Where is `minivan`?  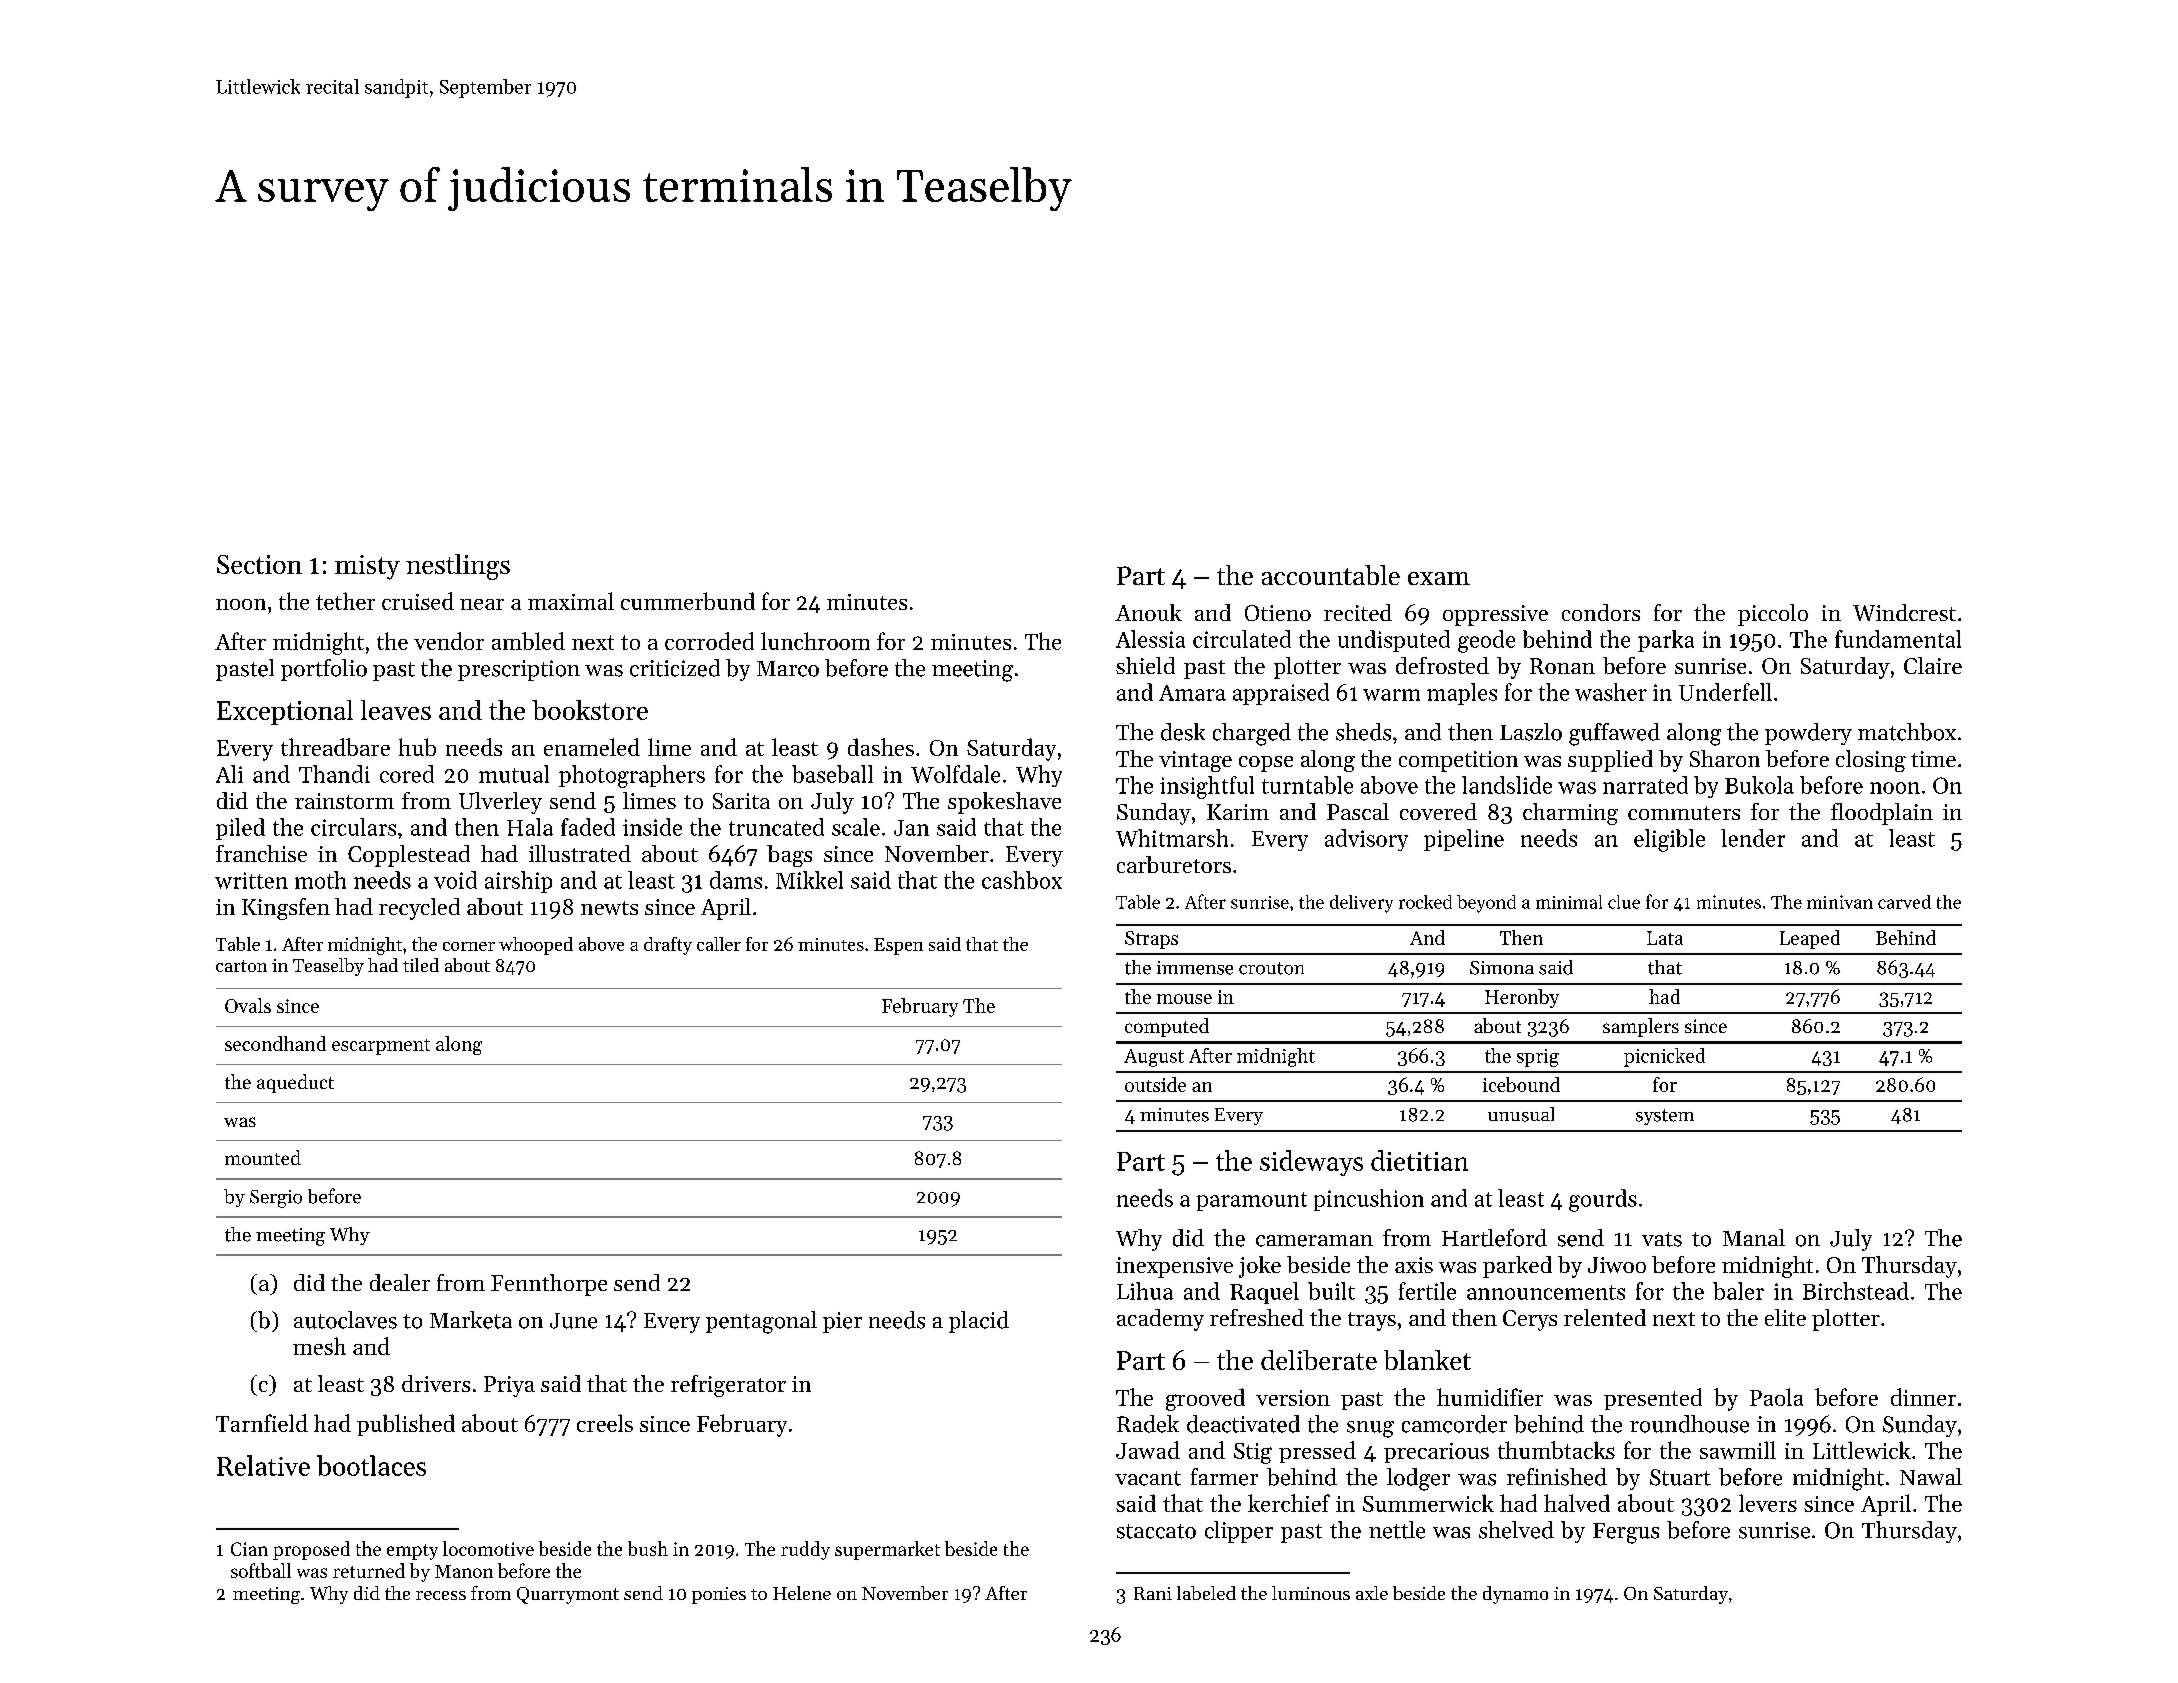
minivan is located at coordinates (1840, 902).
